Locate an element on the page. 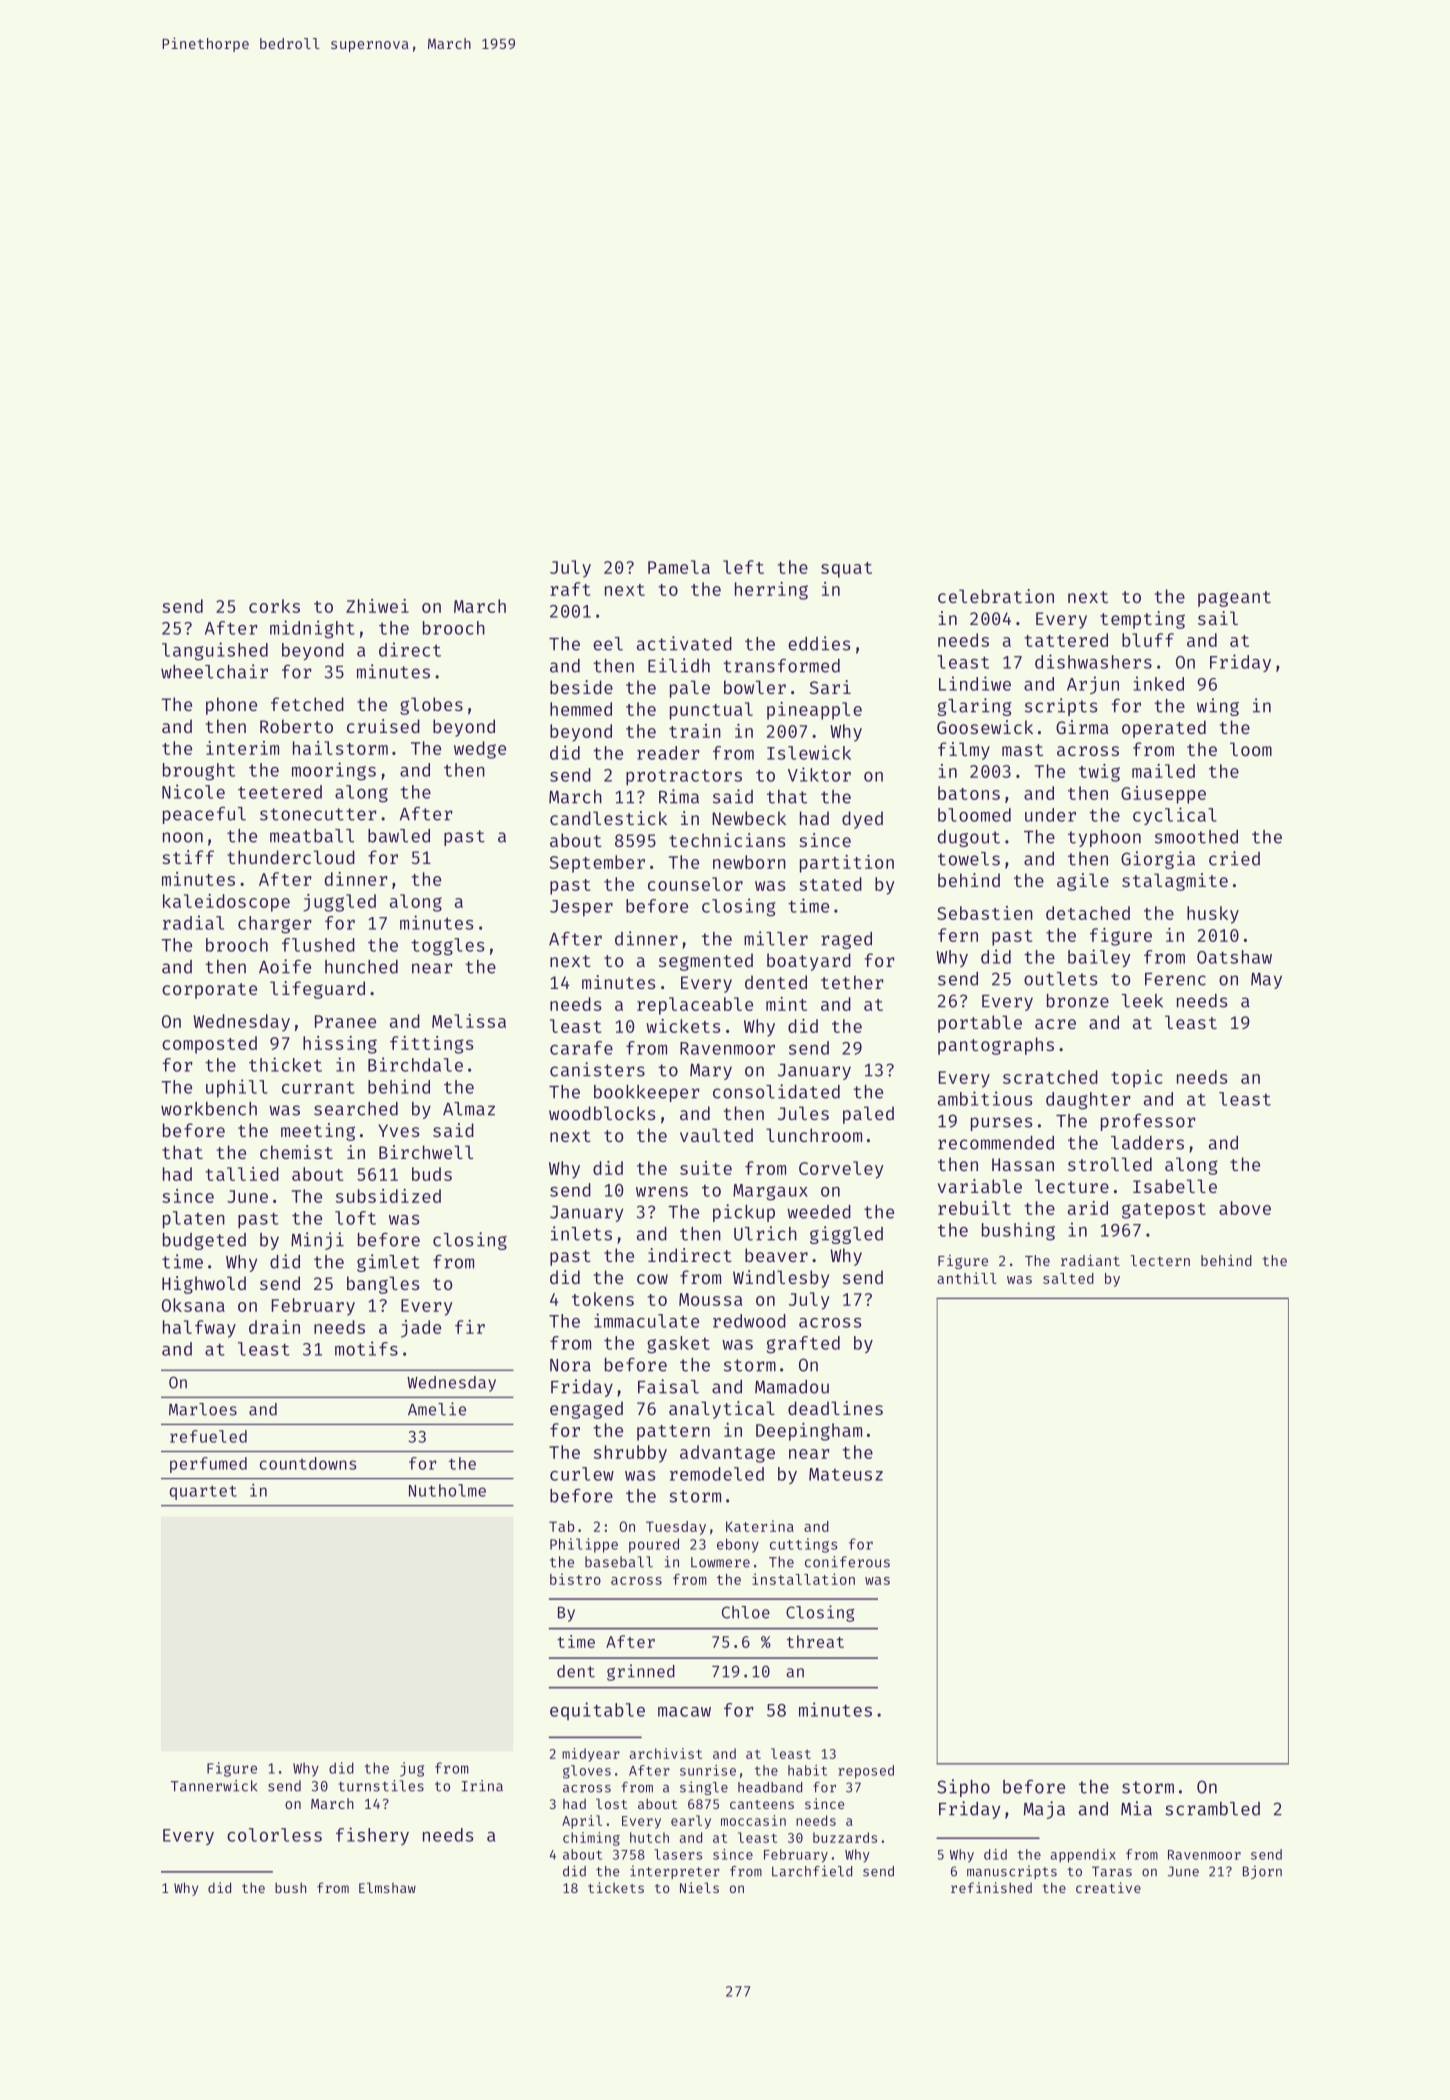 The height and width of the image is (2100, 1450). tattered is located at coordinates (1066, 640).
